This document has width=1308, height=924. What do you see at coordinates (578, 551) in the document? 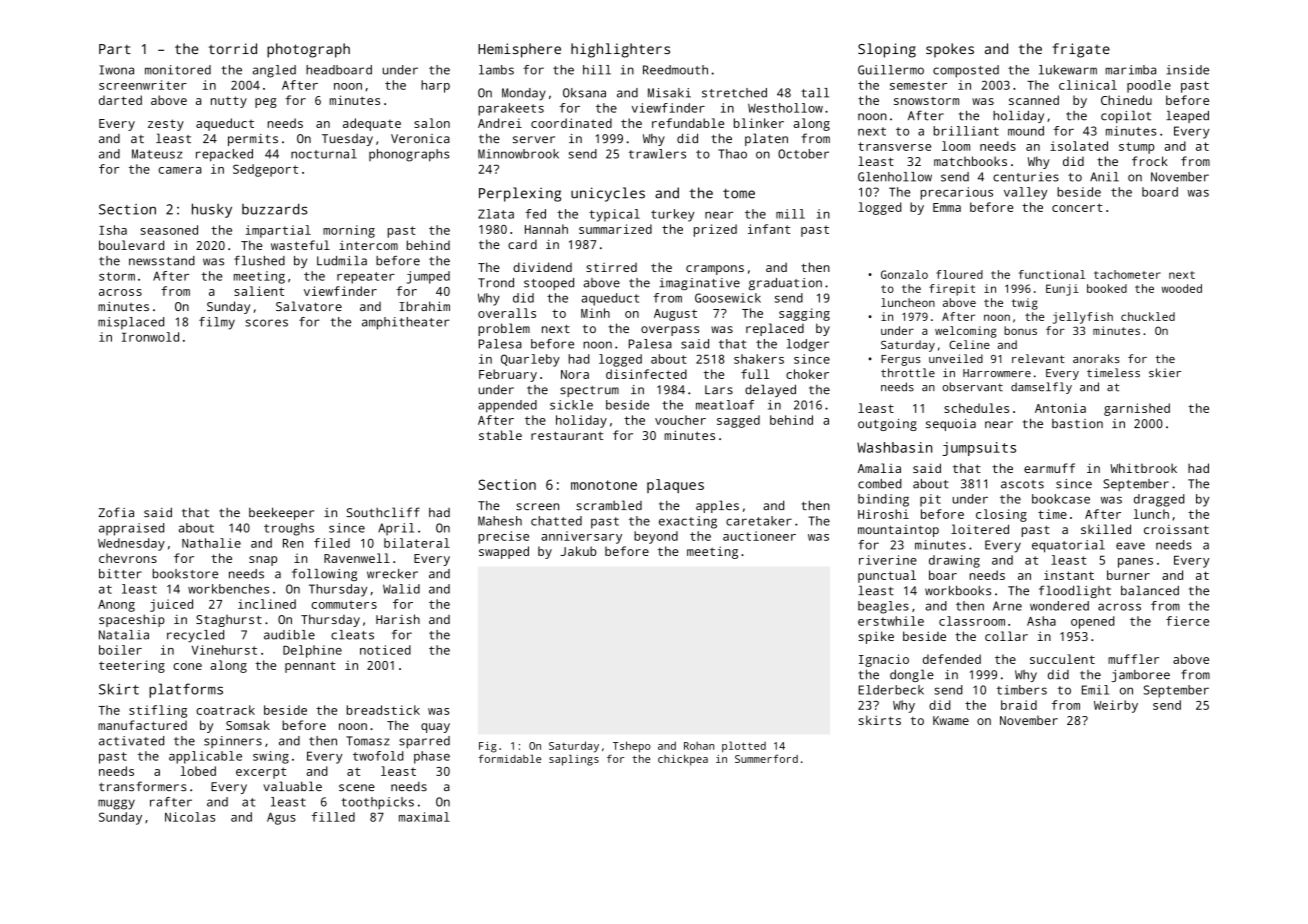
I see `Jakub` at bounding box center [578, 551].
